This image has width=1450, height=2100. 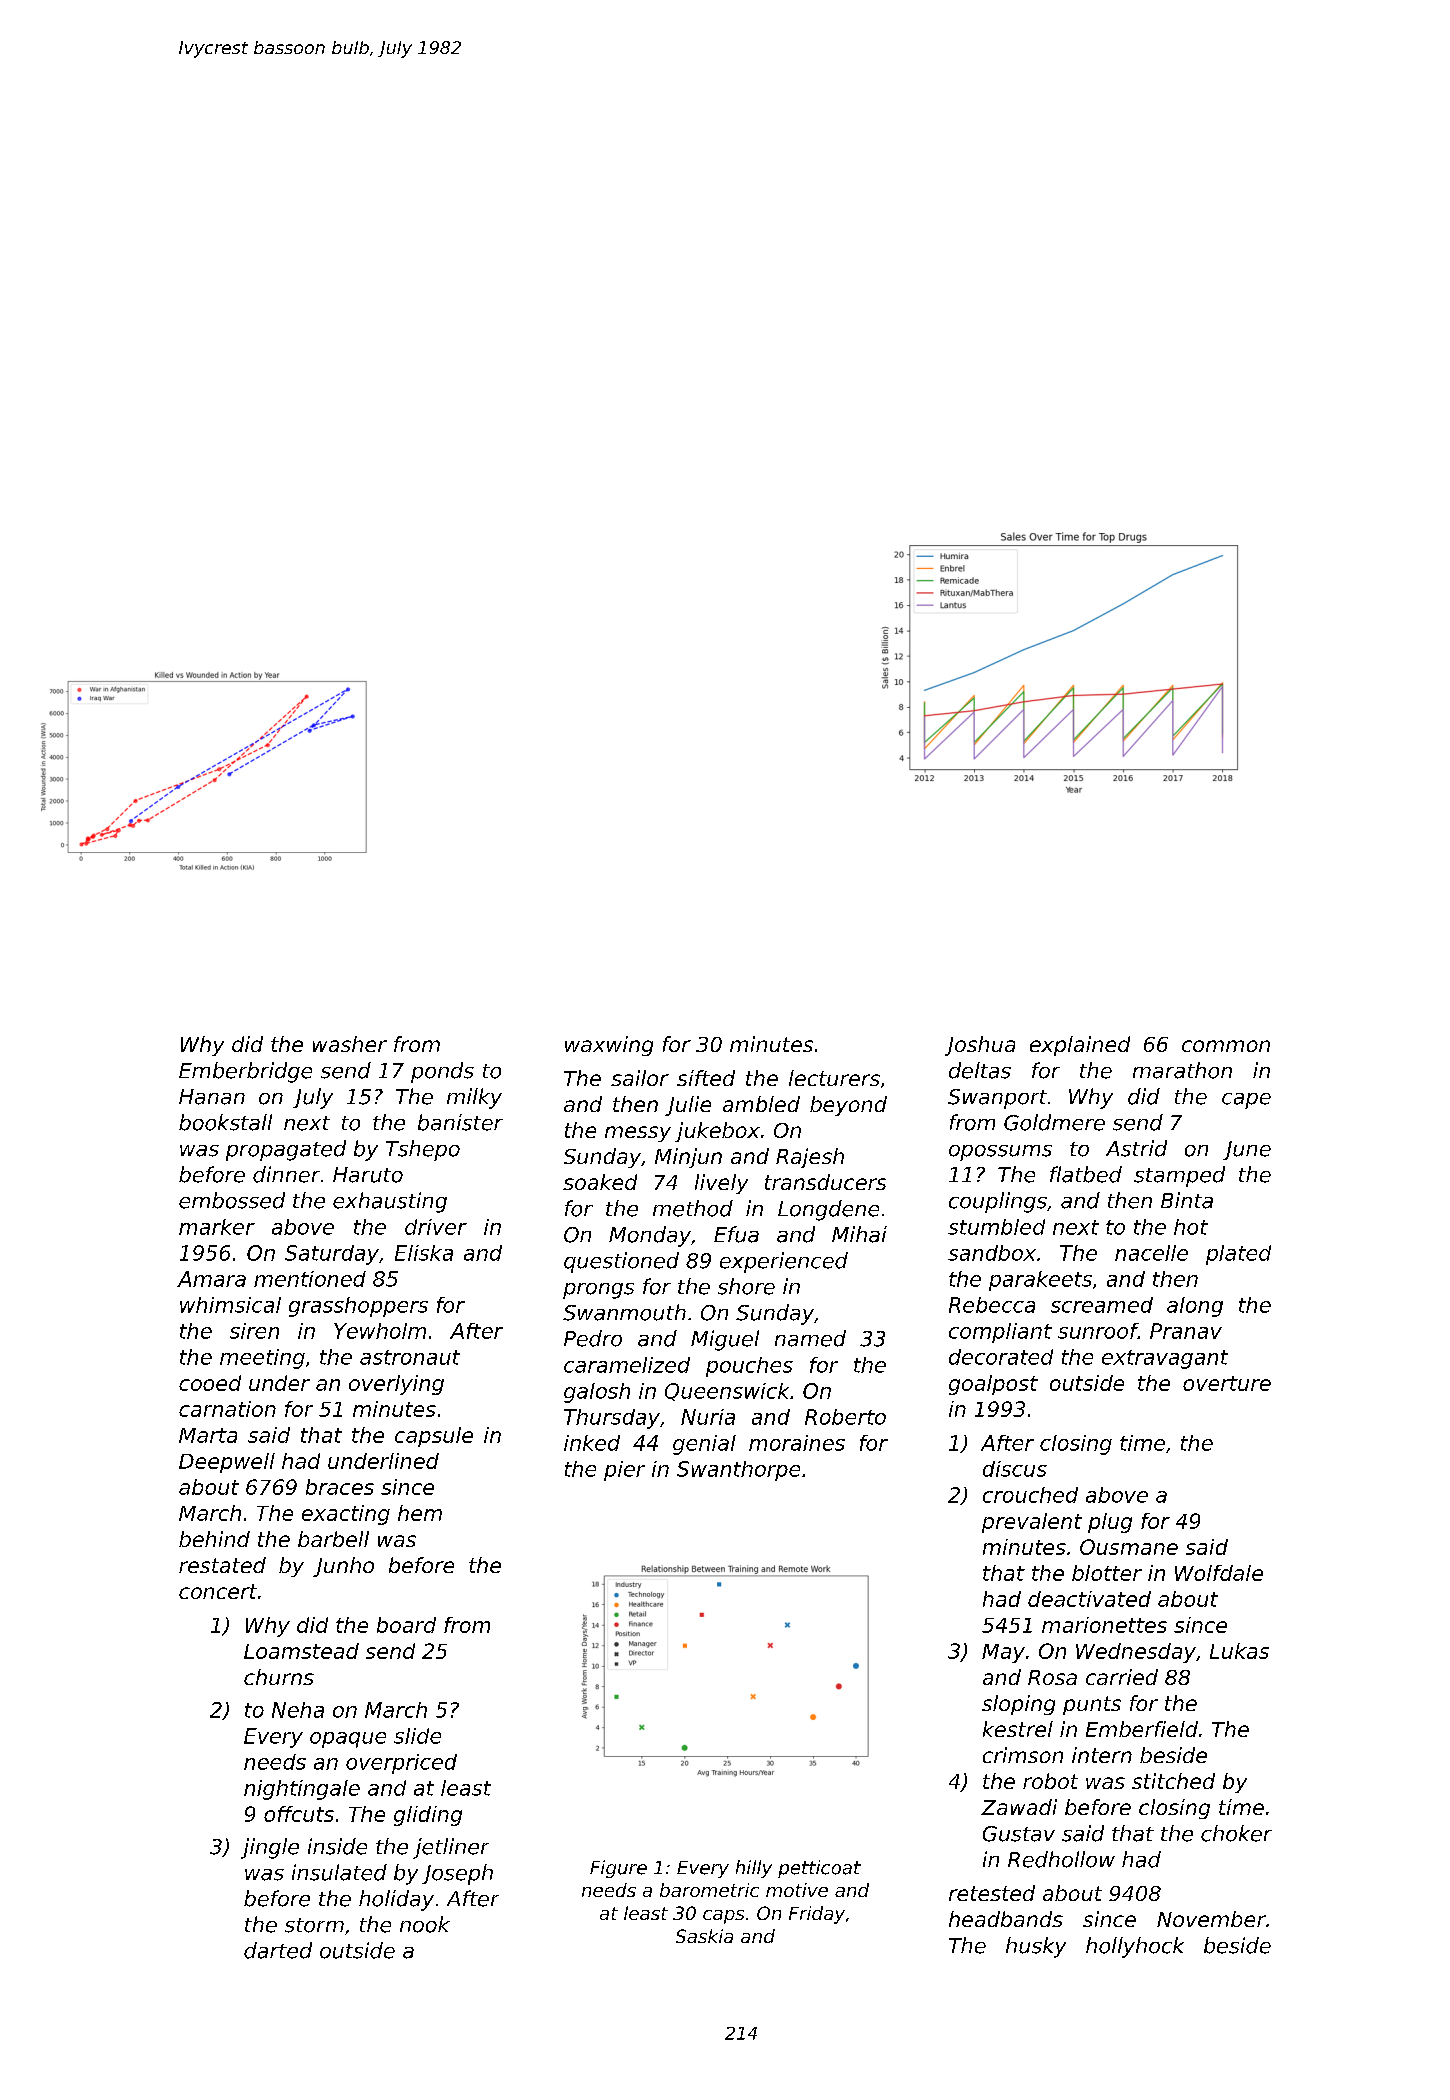 I want to click on insulated, so click(x=339, y=1872).
